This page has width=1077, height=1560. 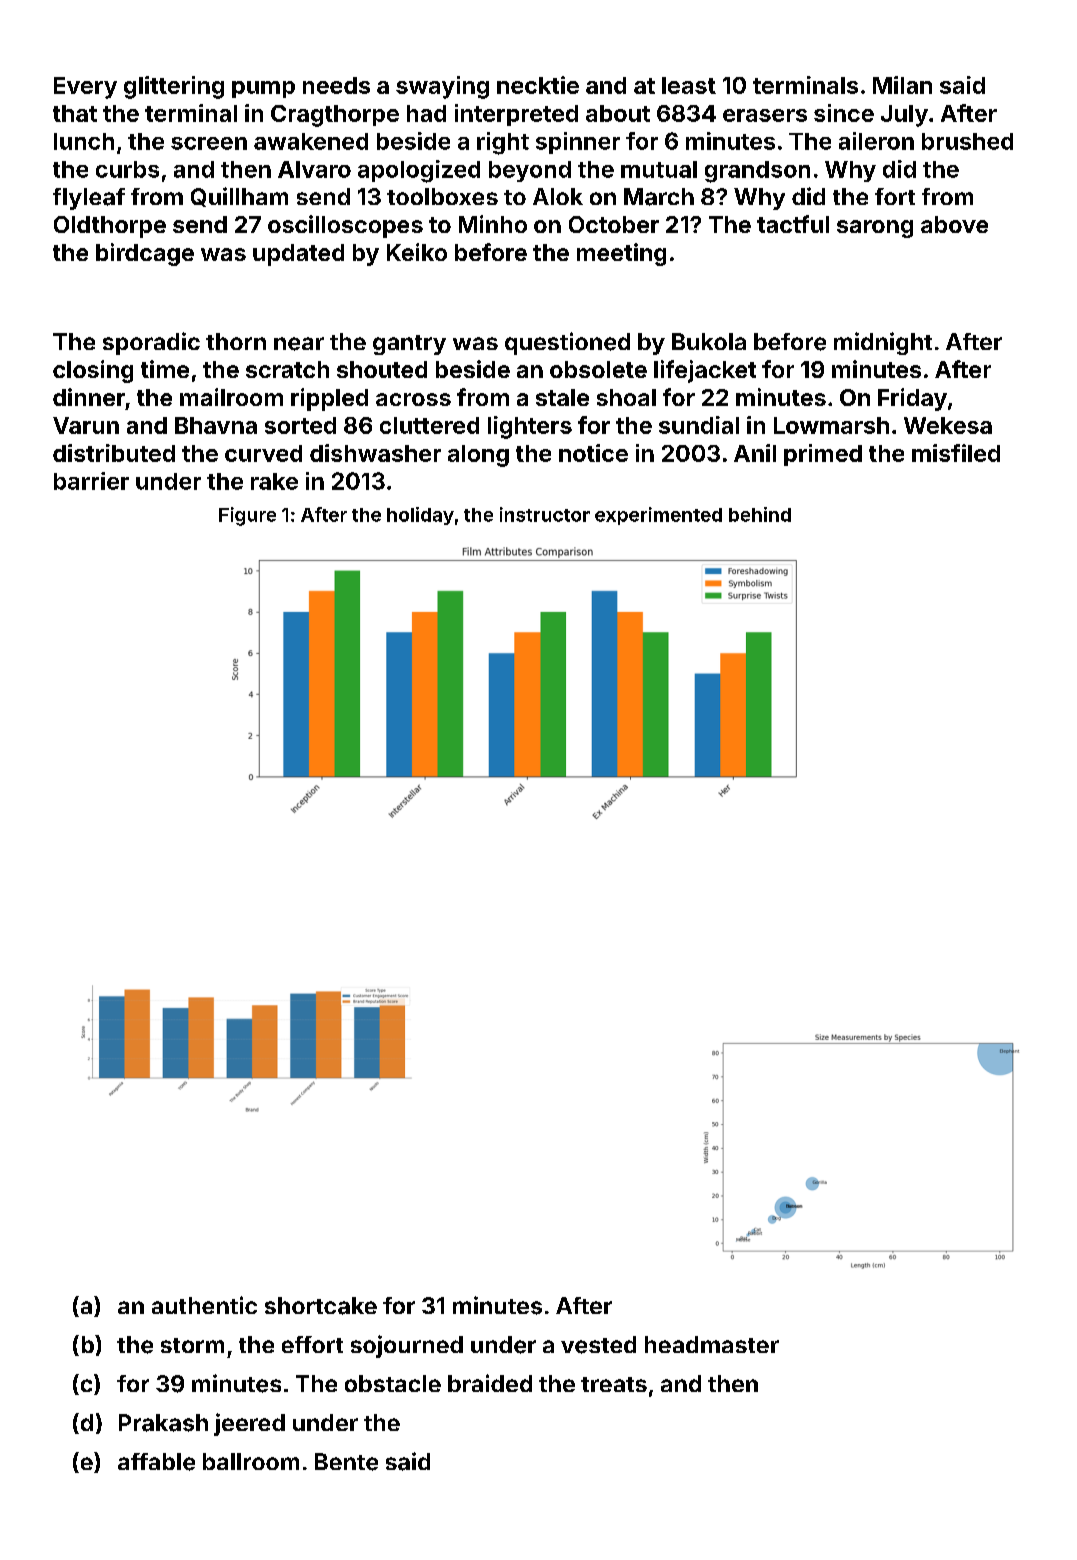 What do you see at coordinates (420, 516) in the page?
I see `holiday` at bounding box center [420, 516].
